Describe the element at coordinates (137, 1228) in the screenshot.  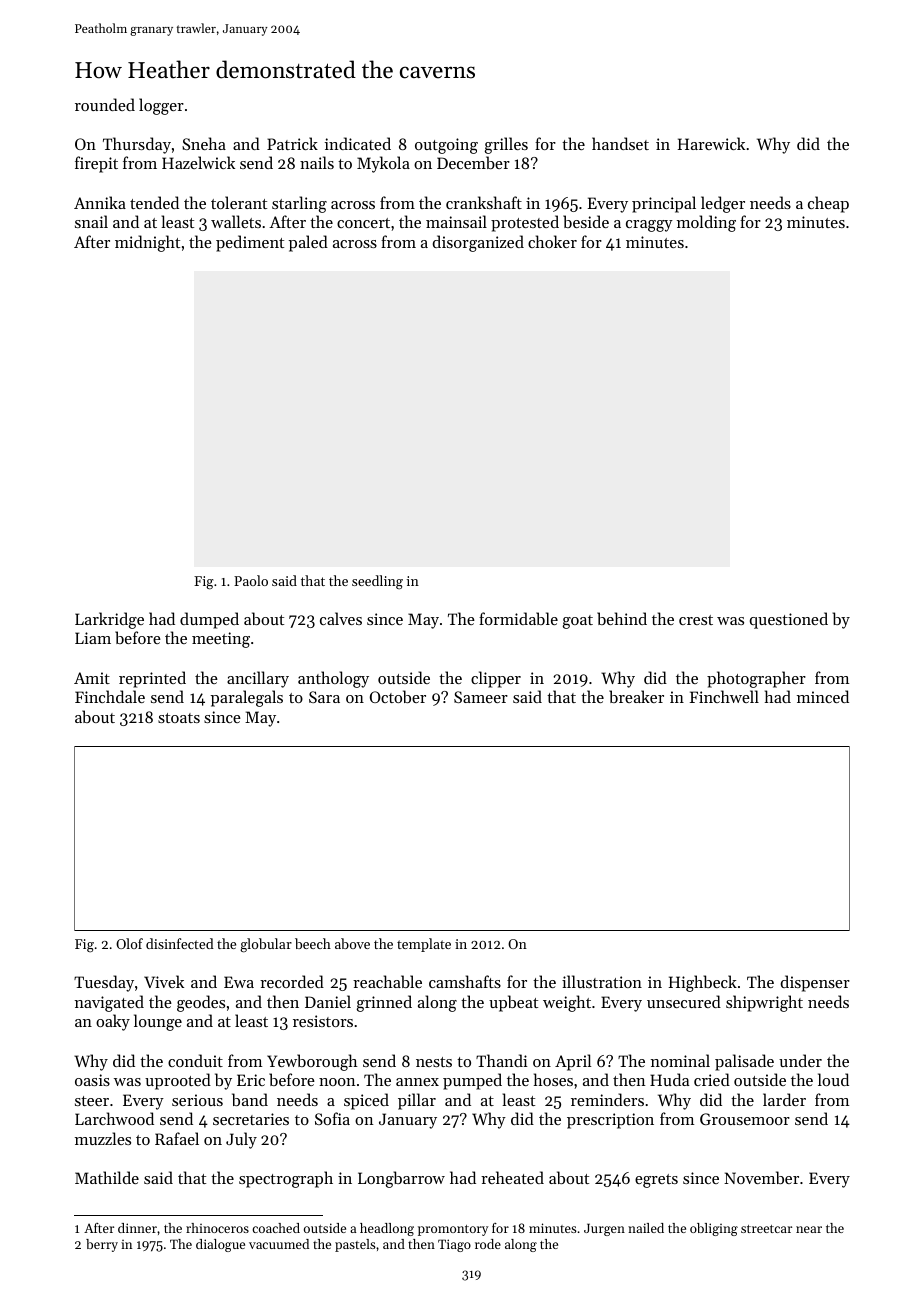
I see `dinner` at that location.
